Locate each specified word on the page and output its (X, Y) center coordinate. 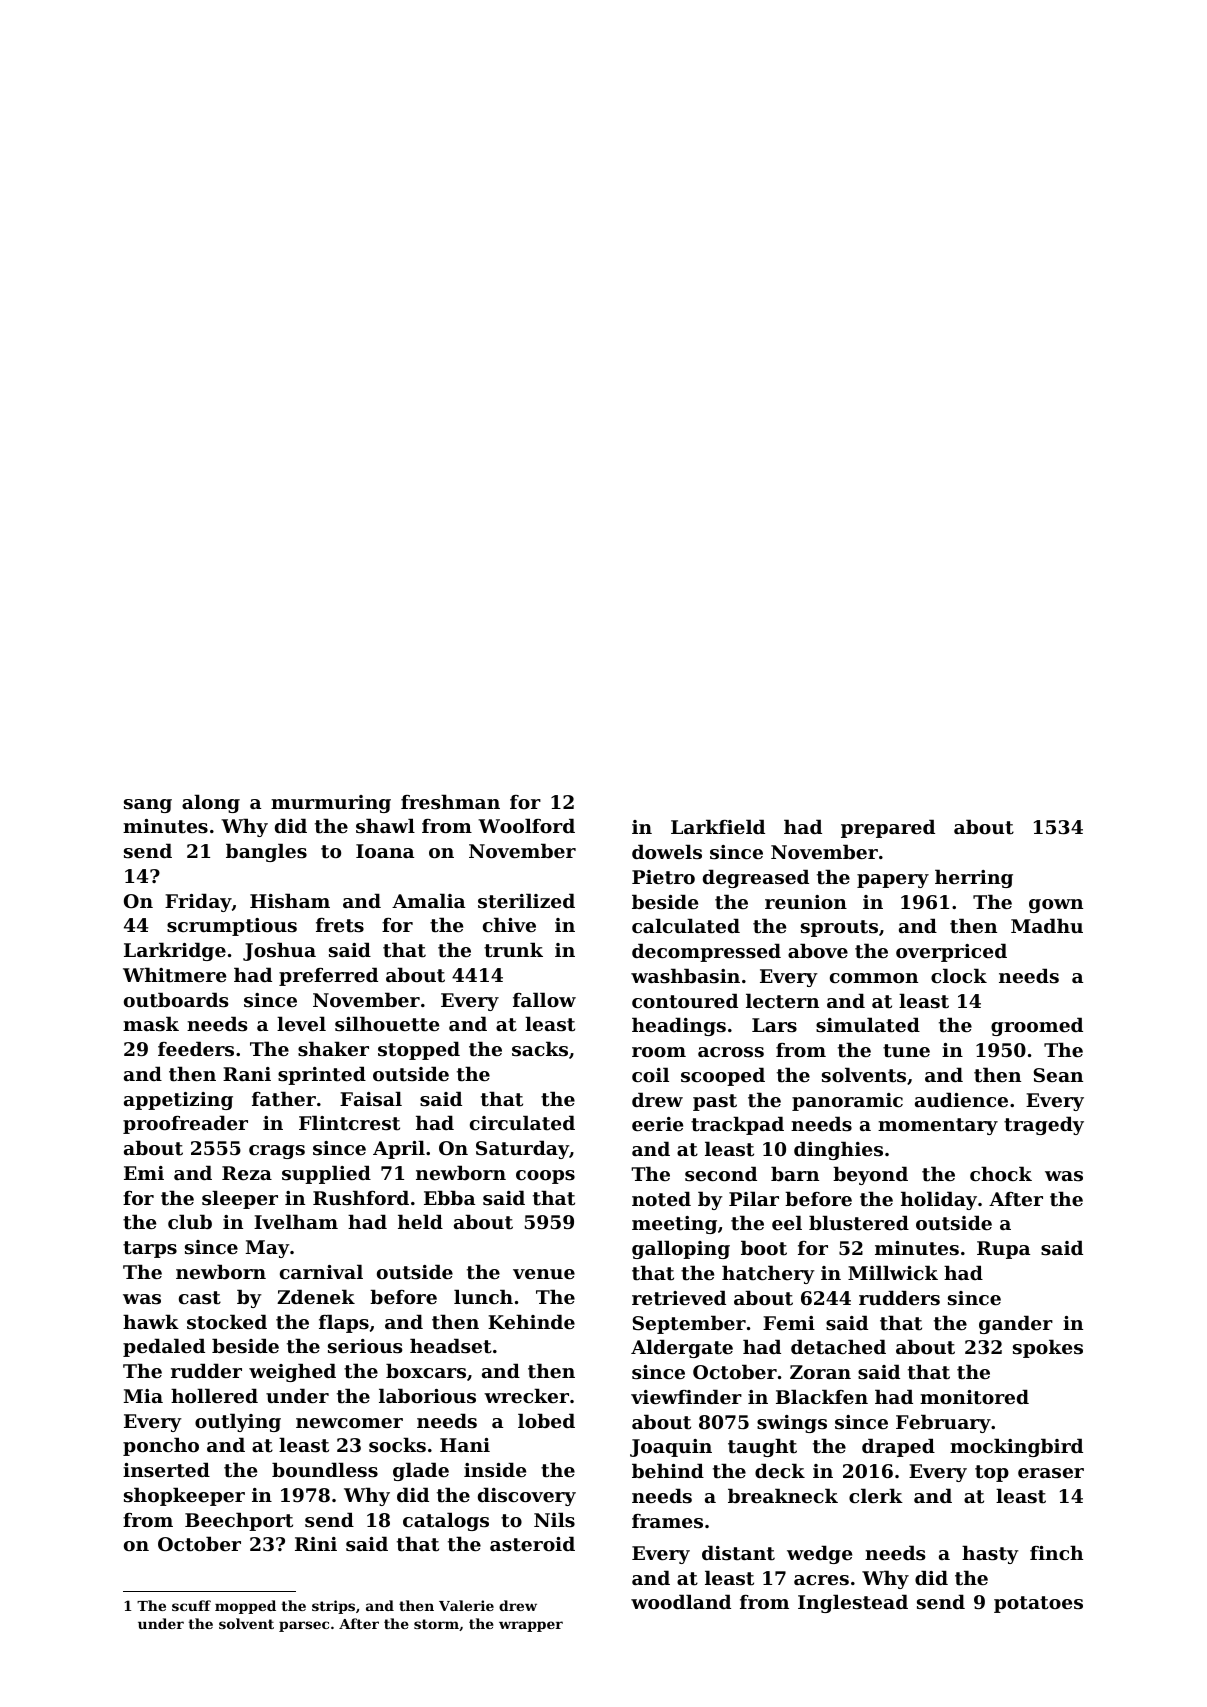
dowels (667, 852)
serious (365, 1346)
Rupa (1003, 1250)
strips (333, 1607)
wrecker (526, 1395)
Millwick (893, 1272)
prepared (888, 828)
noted (661, 1199)
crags (277, 1152)
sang (148, 806)
